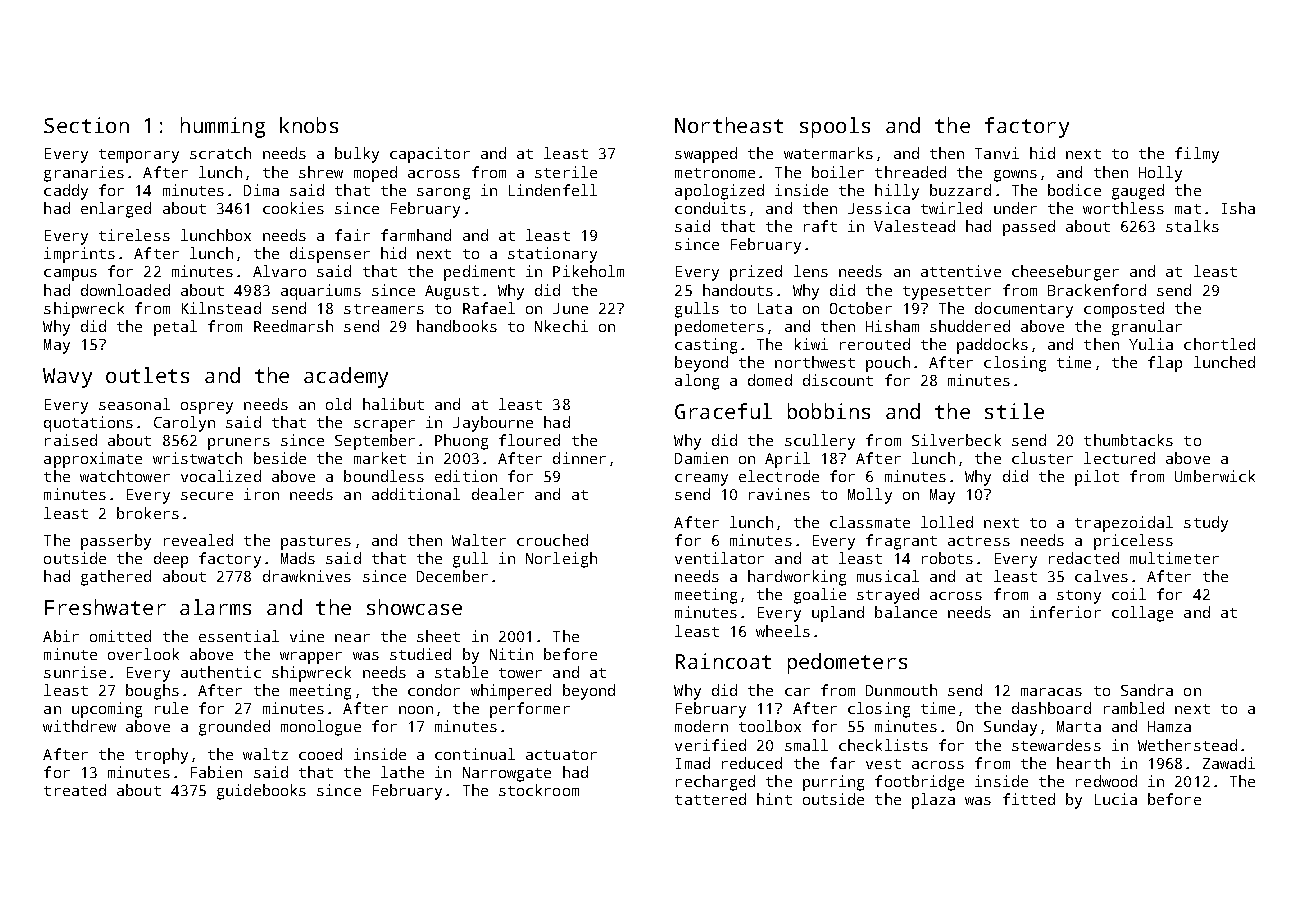 The width and height of the document is (1308, 924). What do you see at coordinates (416, 235) in the document?
I see `farmhand` at bounding box center [416, 235].
